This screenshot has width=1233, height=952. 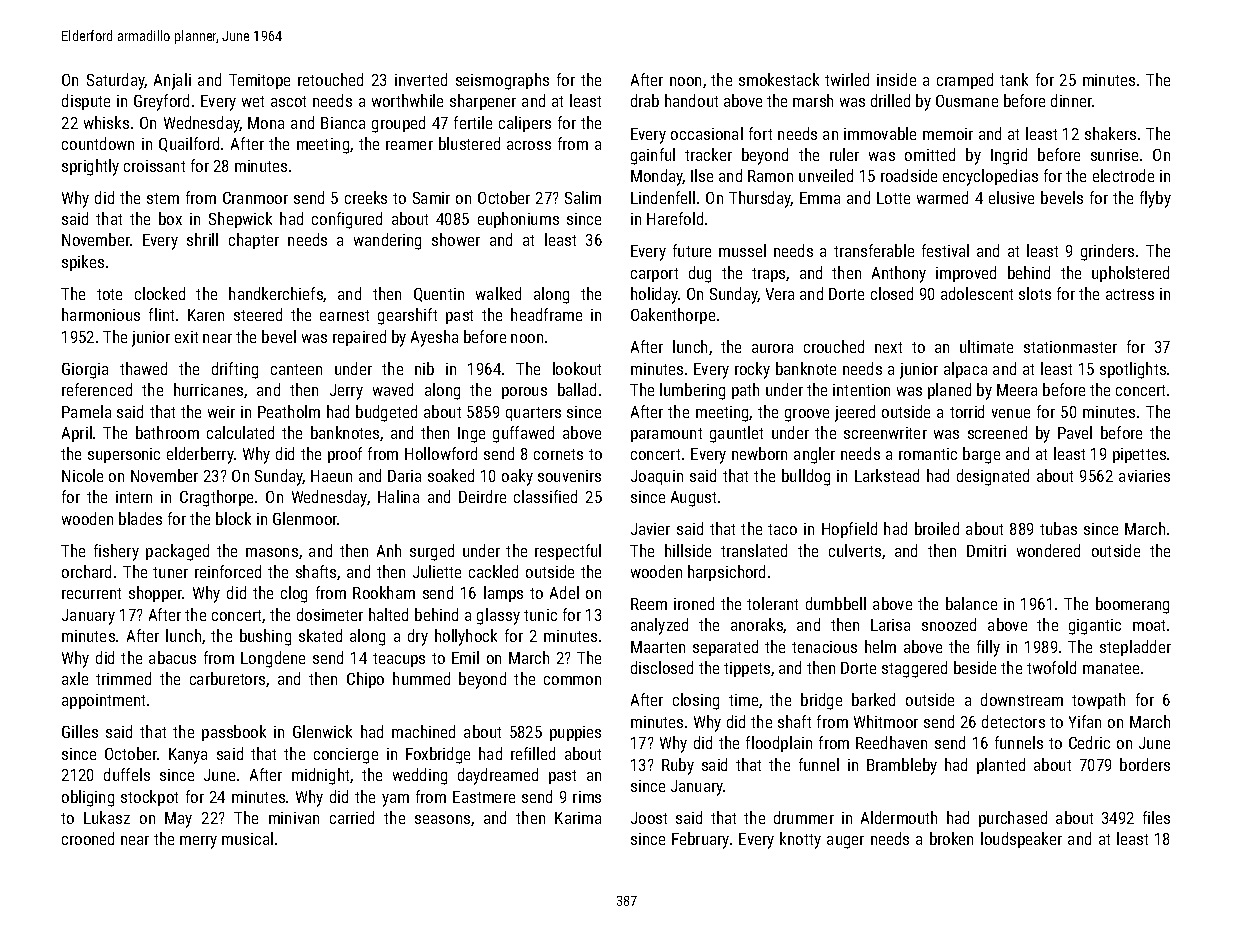 What do you see at coordinates (442, 819) in the screenshot?
I see `seasons` at bounding box center [442, 819].
